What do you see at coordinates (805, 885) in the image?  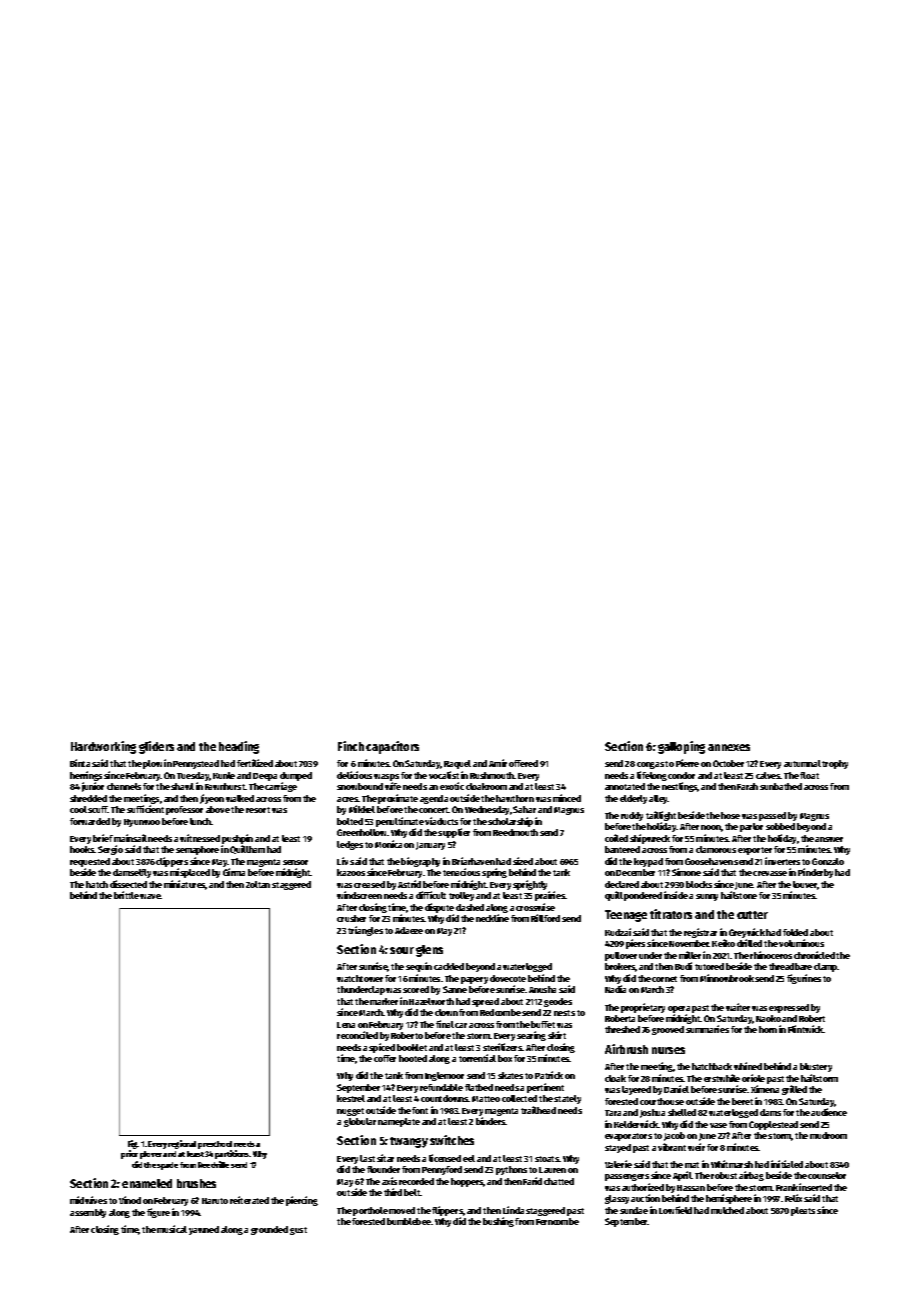 I see `louver` at bounding box center [805, 885].
